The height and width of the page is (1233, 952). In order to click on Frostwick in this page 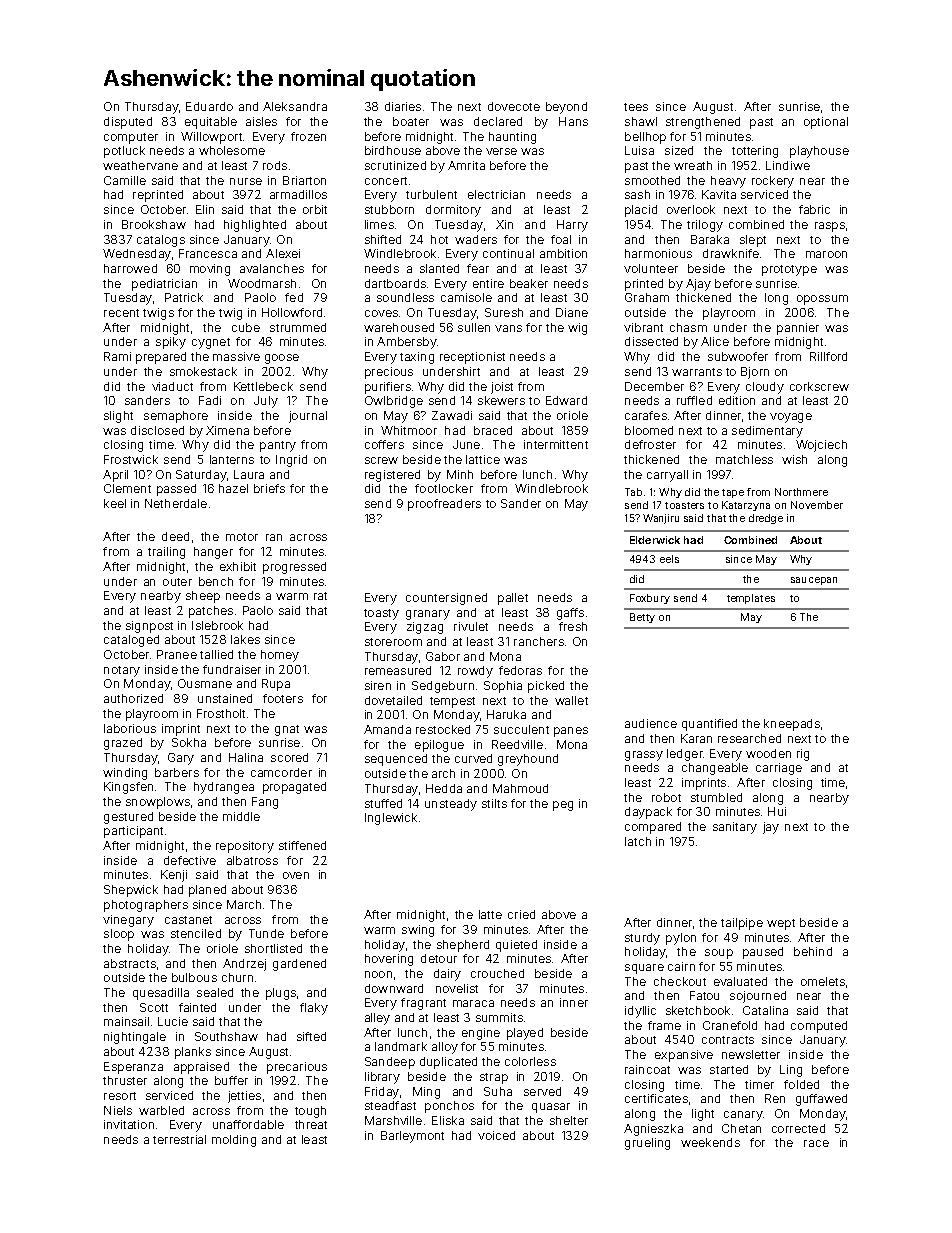, I will do `click(131, 459)`.
